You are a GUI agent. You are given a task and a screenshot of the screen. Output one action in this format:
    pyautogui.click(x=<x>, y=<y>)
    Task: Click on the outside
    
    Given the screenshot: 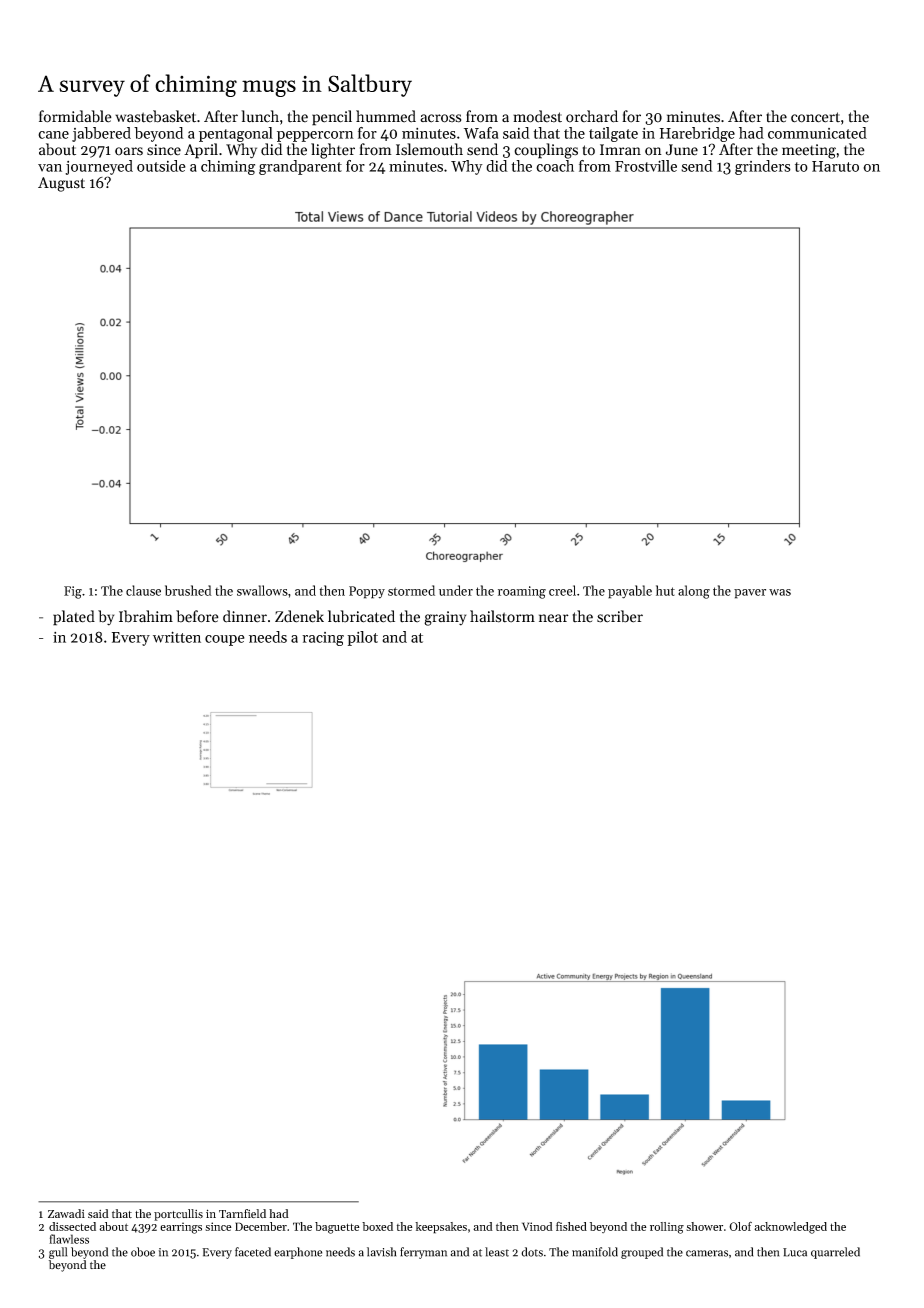 What is the action you would take?
    pyautogui.click(x=161, y=166)
